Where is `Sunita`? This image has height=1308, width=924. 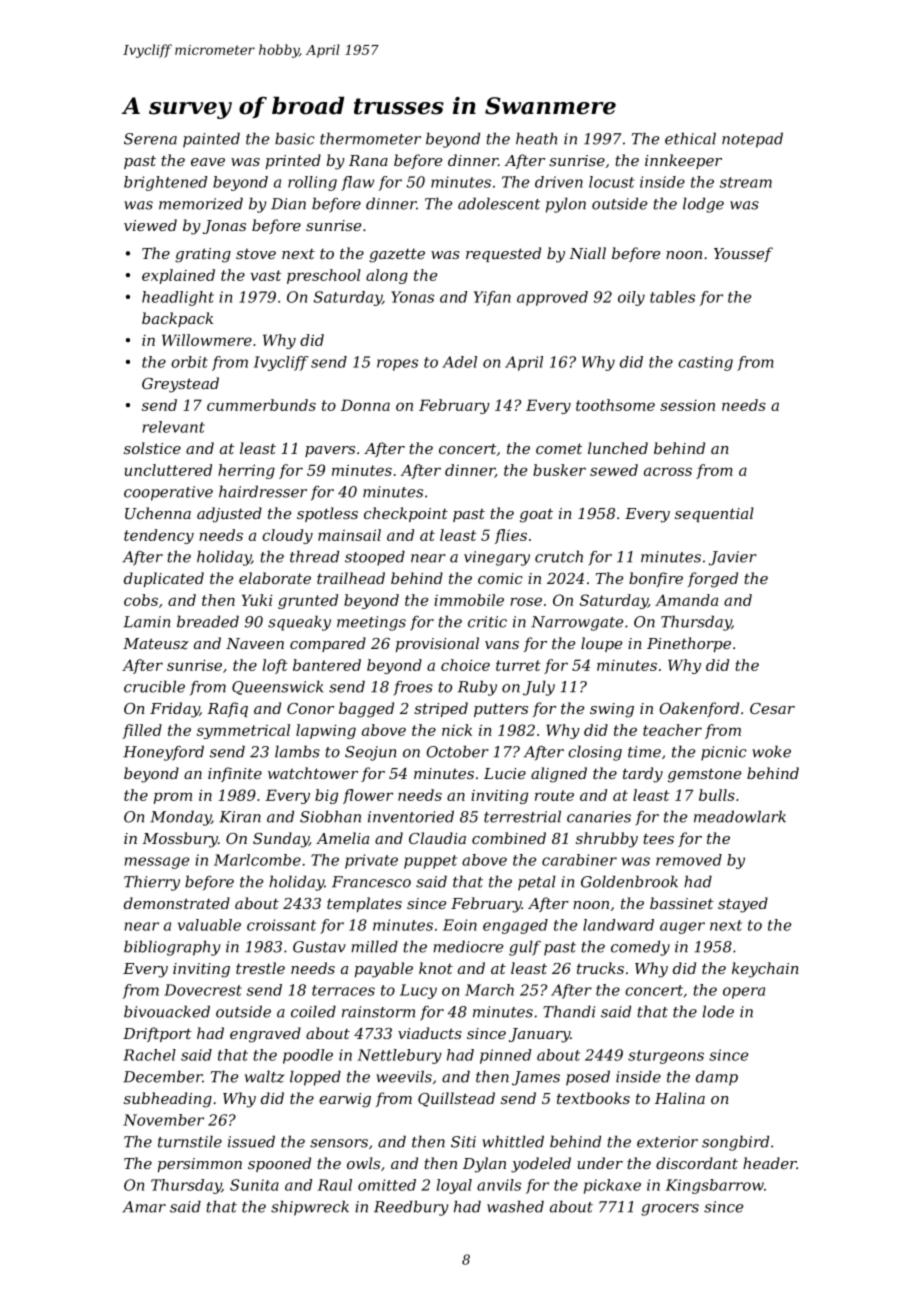 Sunita is located at coordinates (254, 1185).
